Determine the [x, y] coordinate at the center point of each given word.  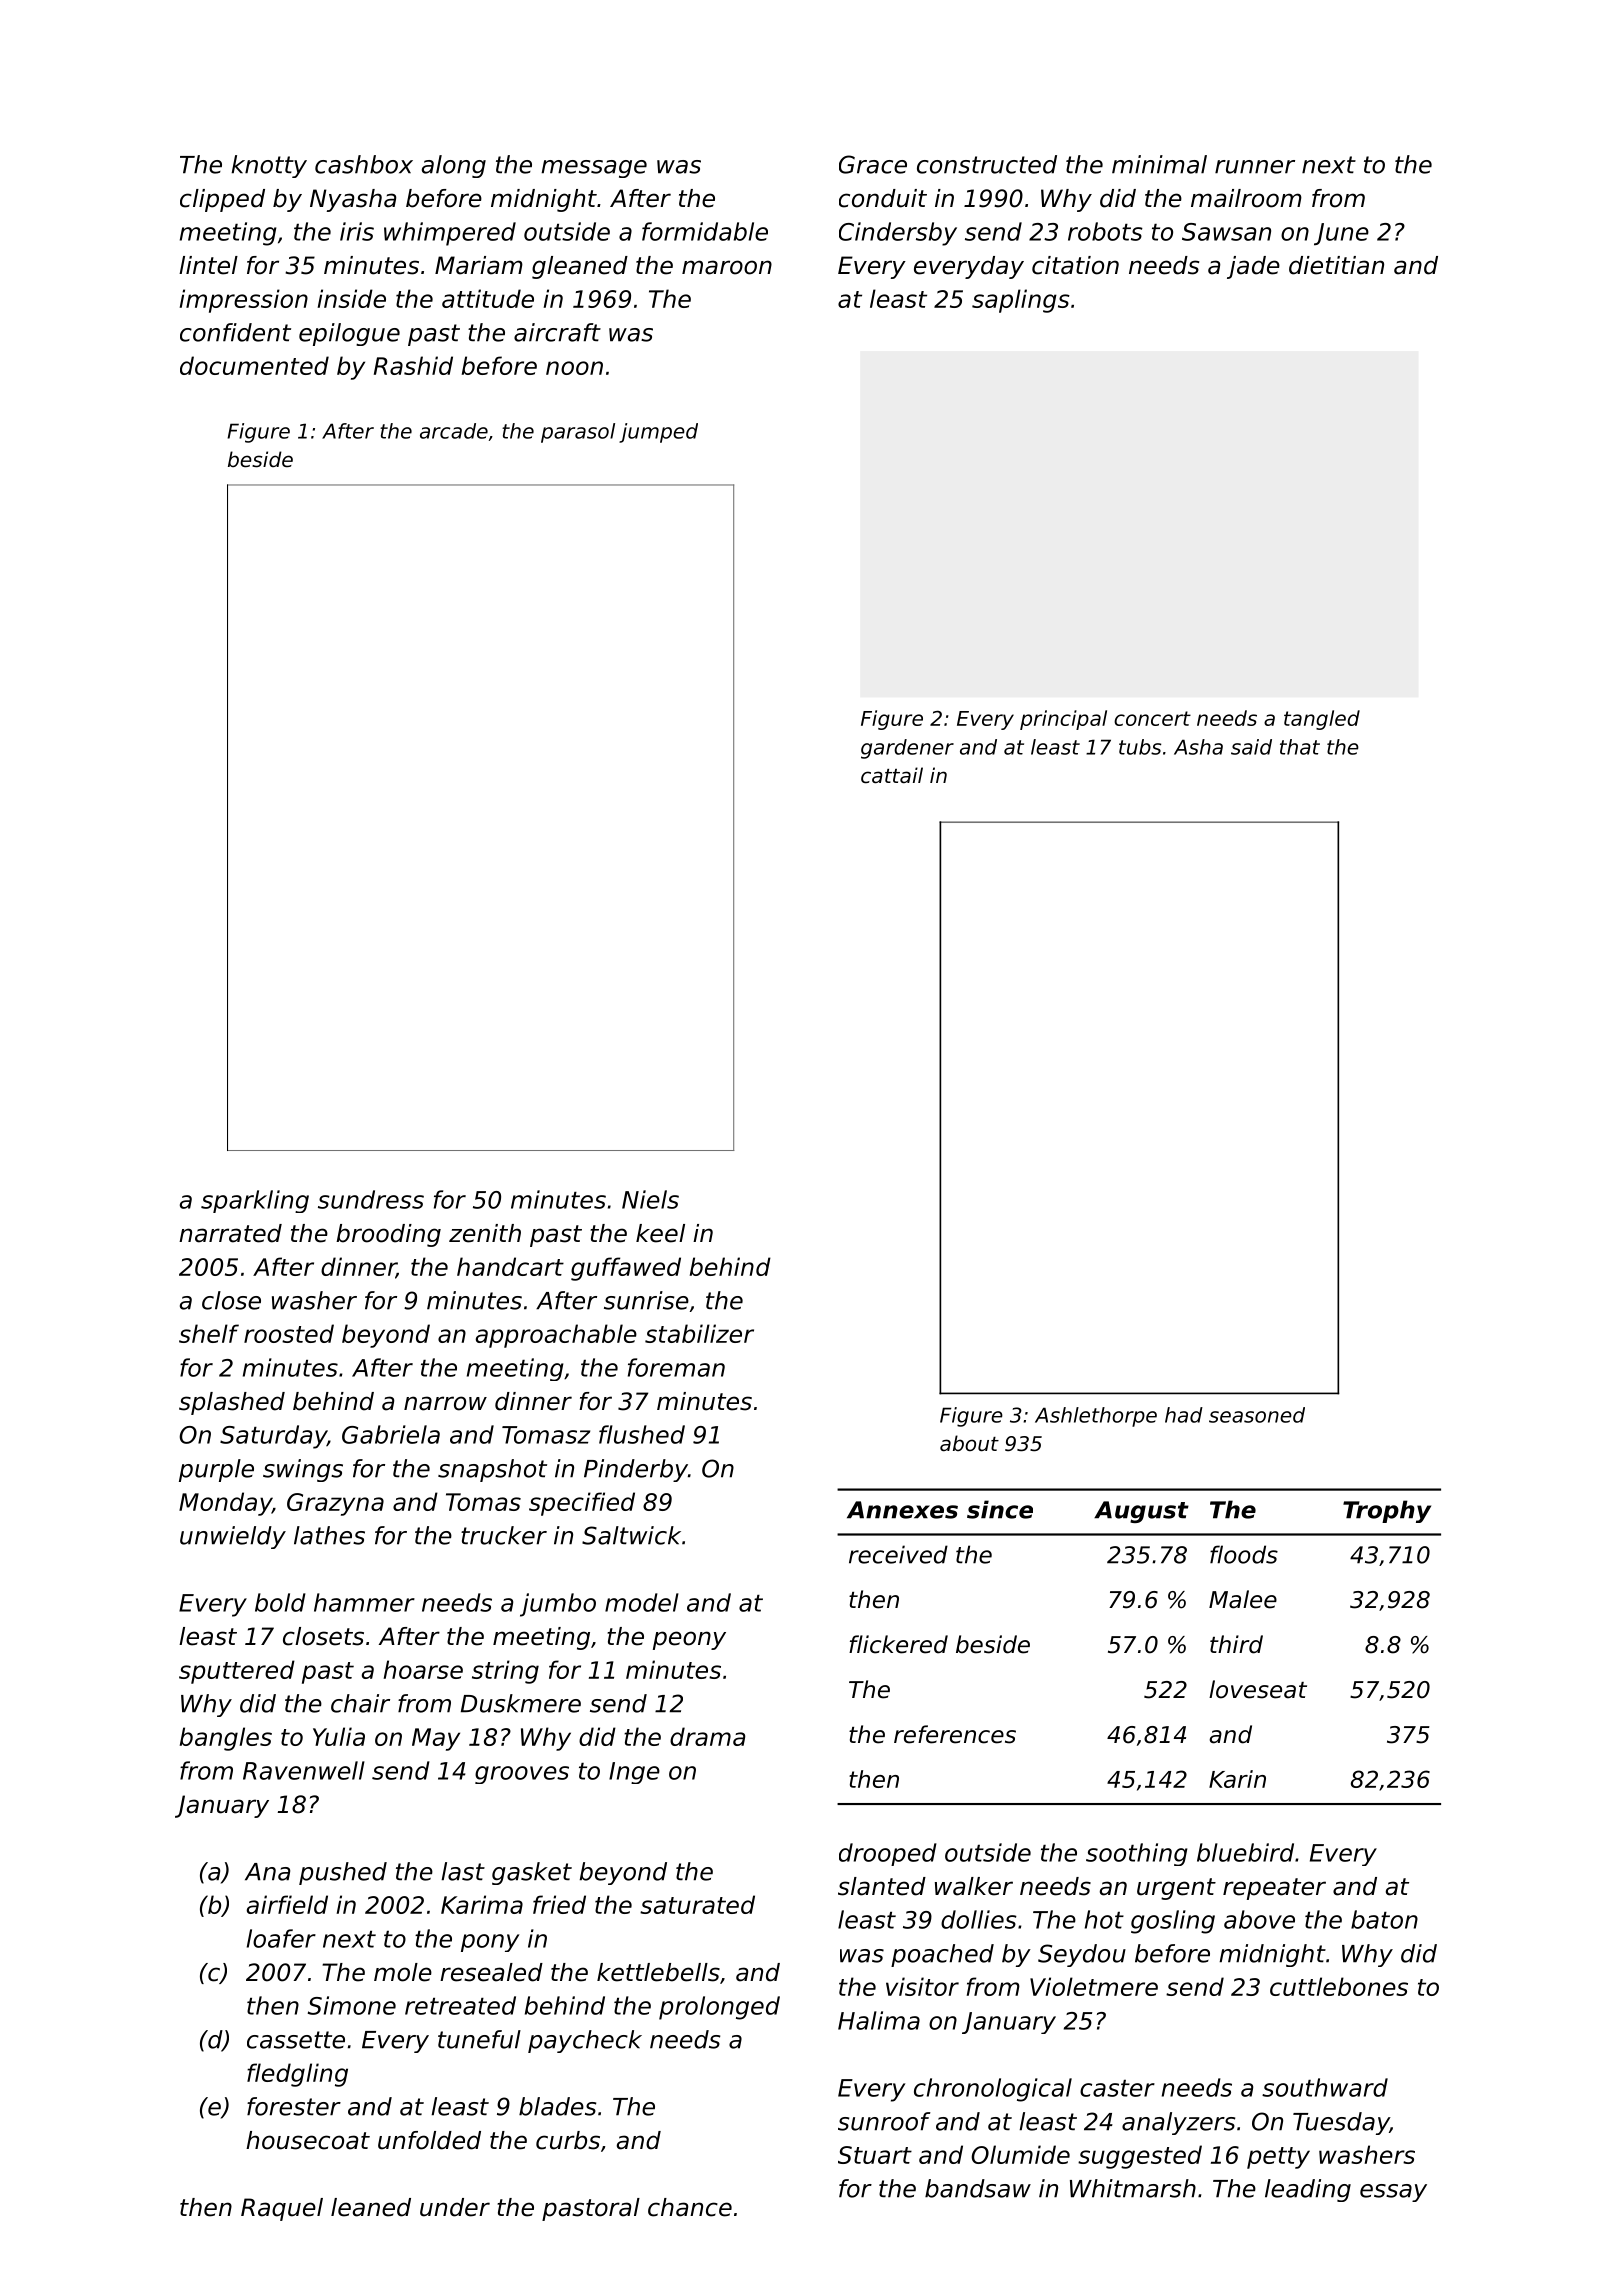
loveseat [1258, 1689]
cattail [892, 775]
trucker [504, 1535]
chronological [993, 2090]
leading [1308, 2190]
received [898, 1554]
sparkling [255, 1201]
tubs [1140, 747]
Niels [650, 1199]
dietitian [1336, 265]
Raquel [282, 2209]
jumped [658, 433]
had [1184, 1415]
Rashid [413, 365]
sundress [371, 1199]
